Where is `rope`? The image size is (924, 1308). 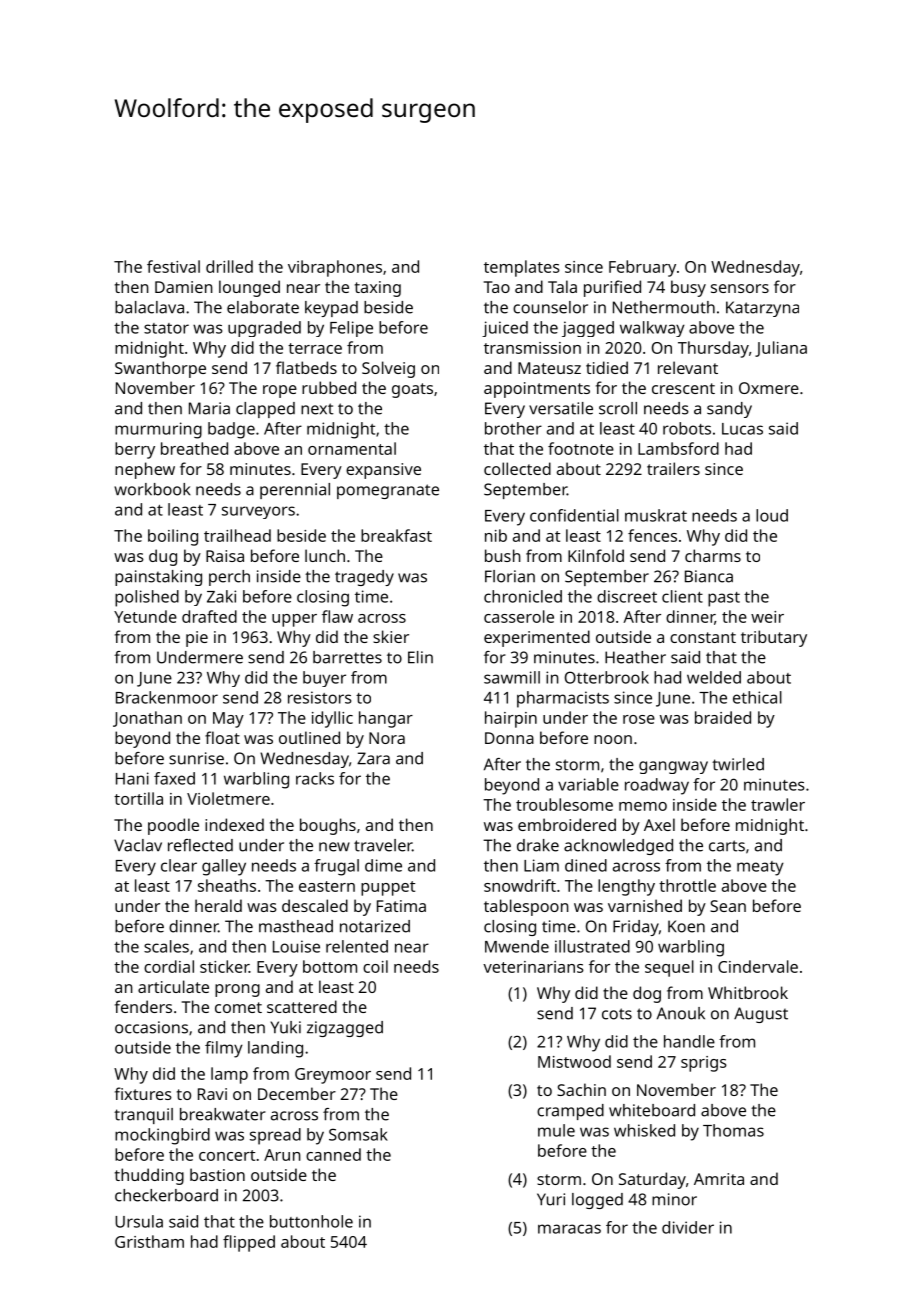
rope is located at coordinates (280, 391).
